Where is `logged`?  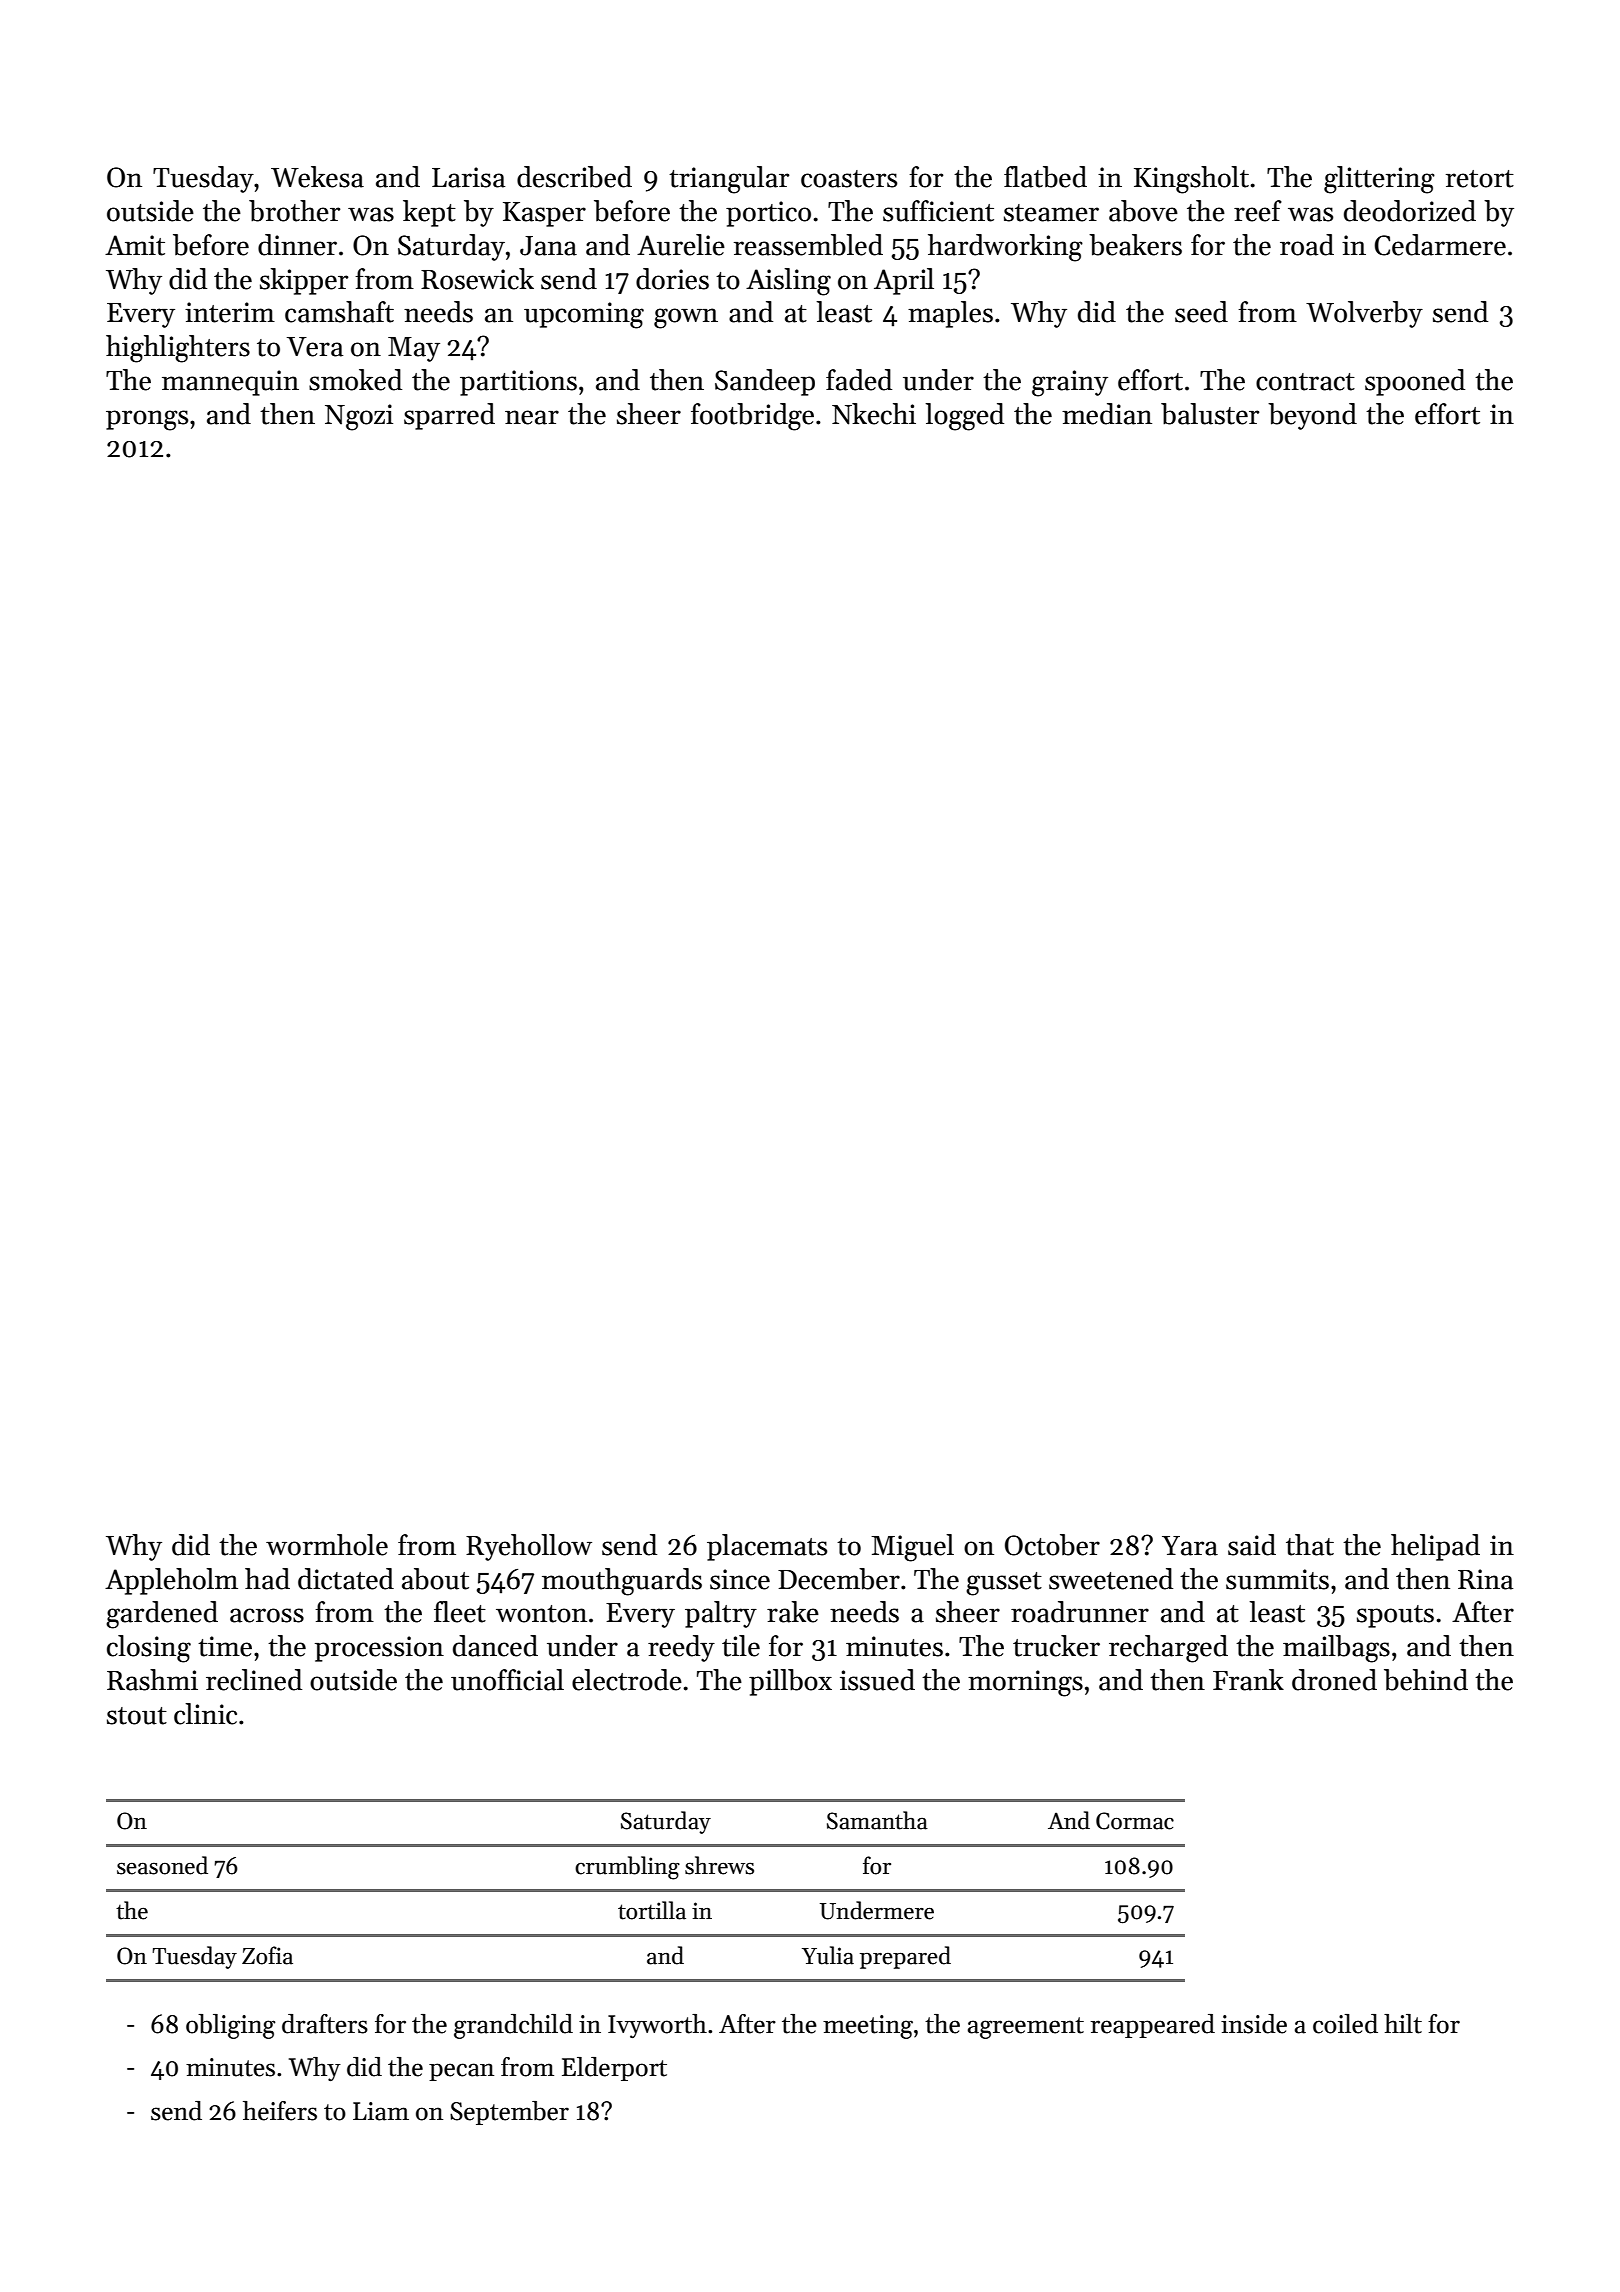 logged is located at coordinates (964, 417).
